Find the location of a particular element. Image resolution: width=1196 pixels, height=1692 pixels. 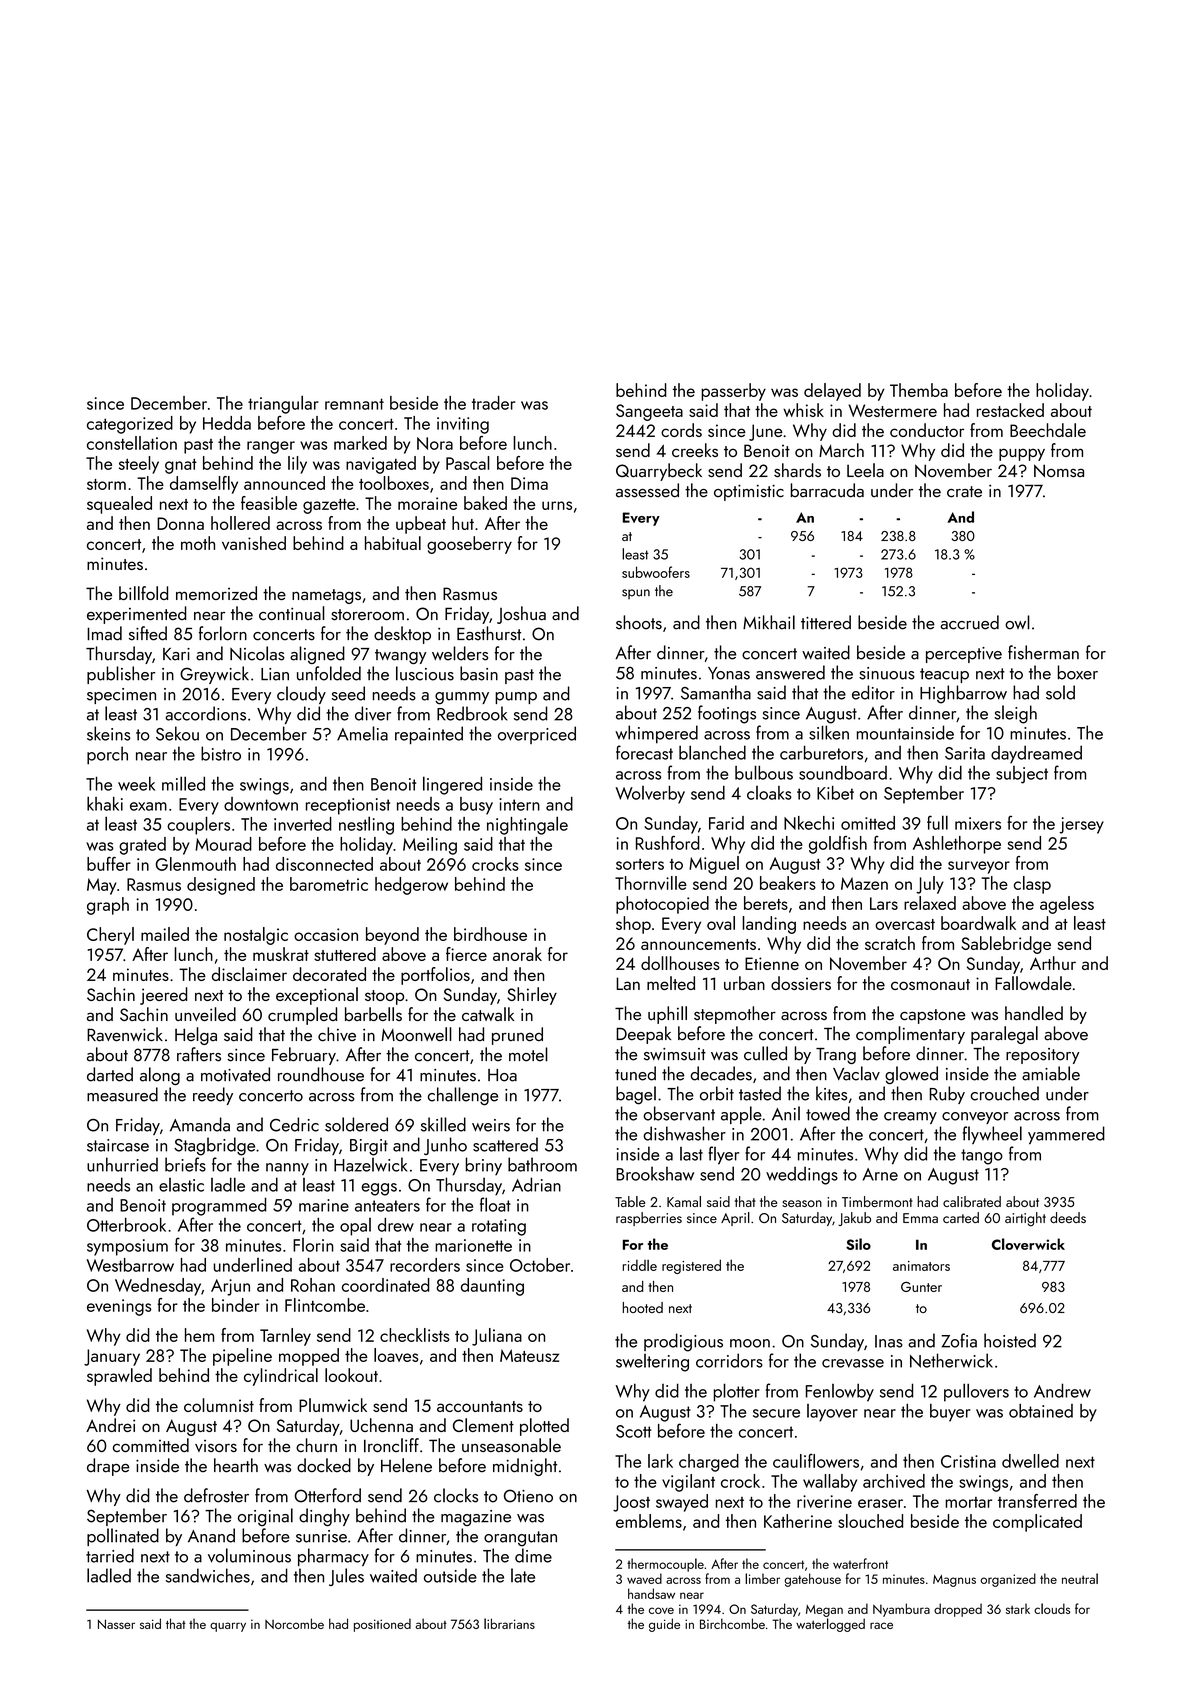

race is located at coordinates (881, 1625).
